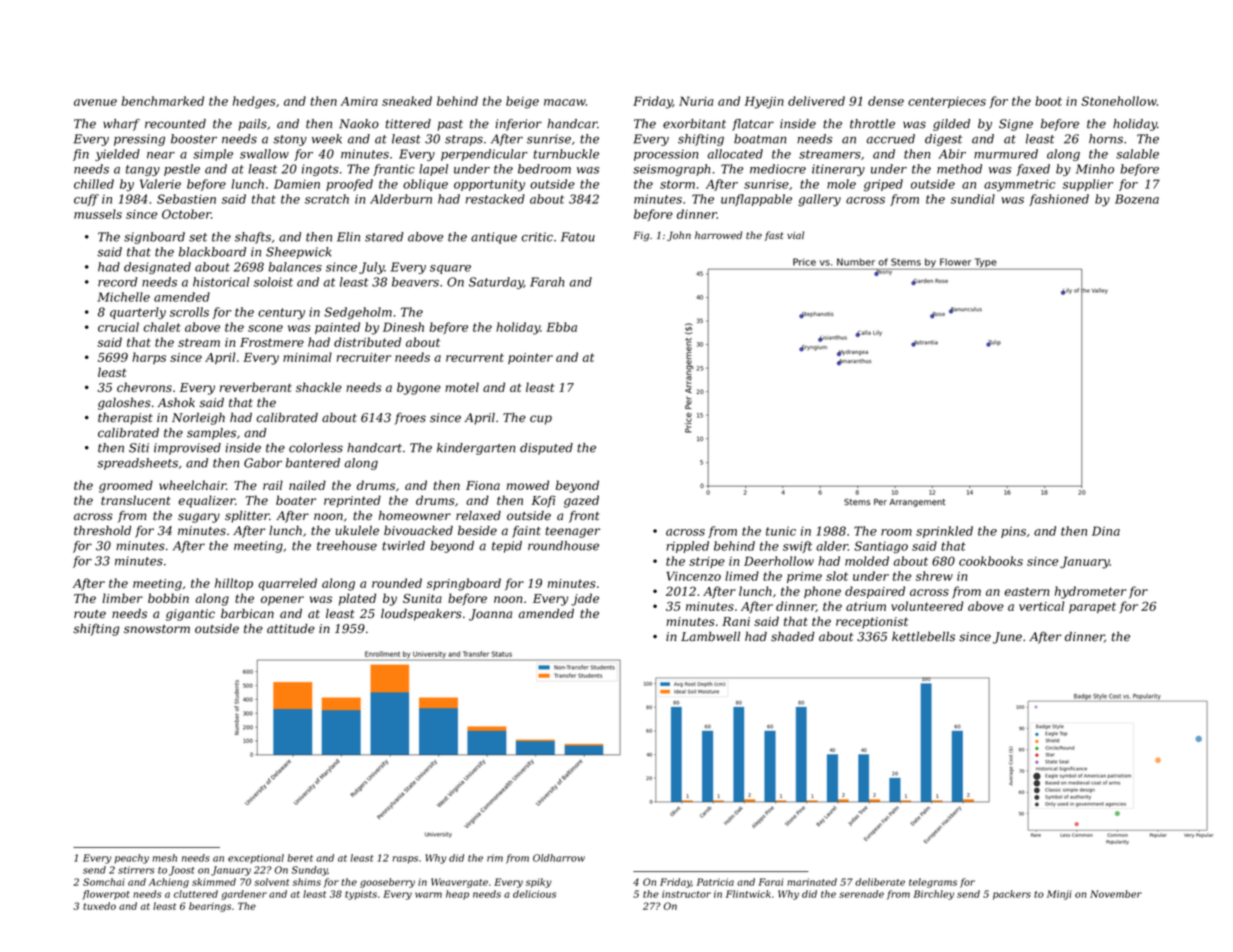 Image resolution: width=1233 pixels, height=952 pixels. Describe the element at coordinates (886, 101) in the screenshot. I see `dense` at that location.
